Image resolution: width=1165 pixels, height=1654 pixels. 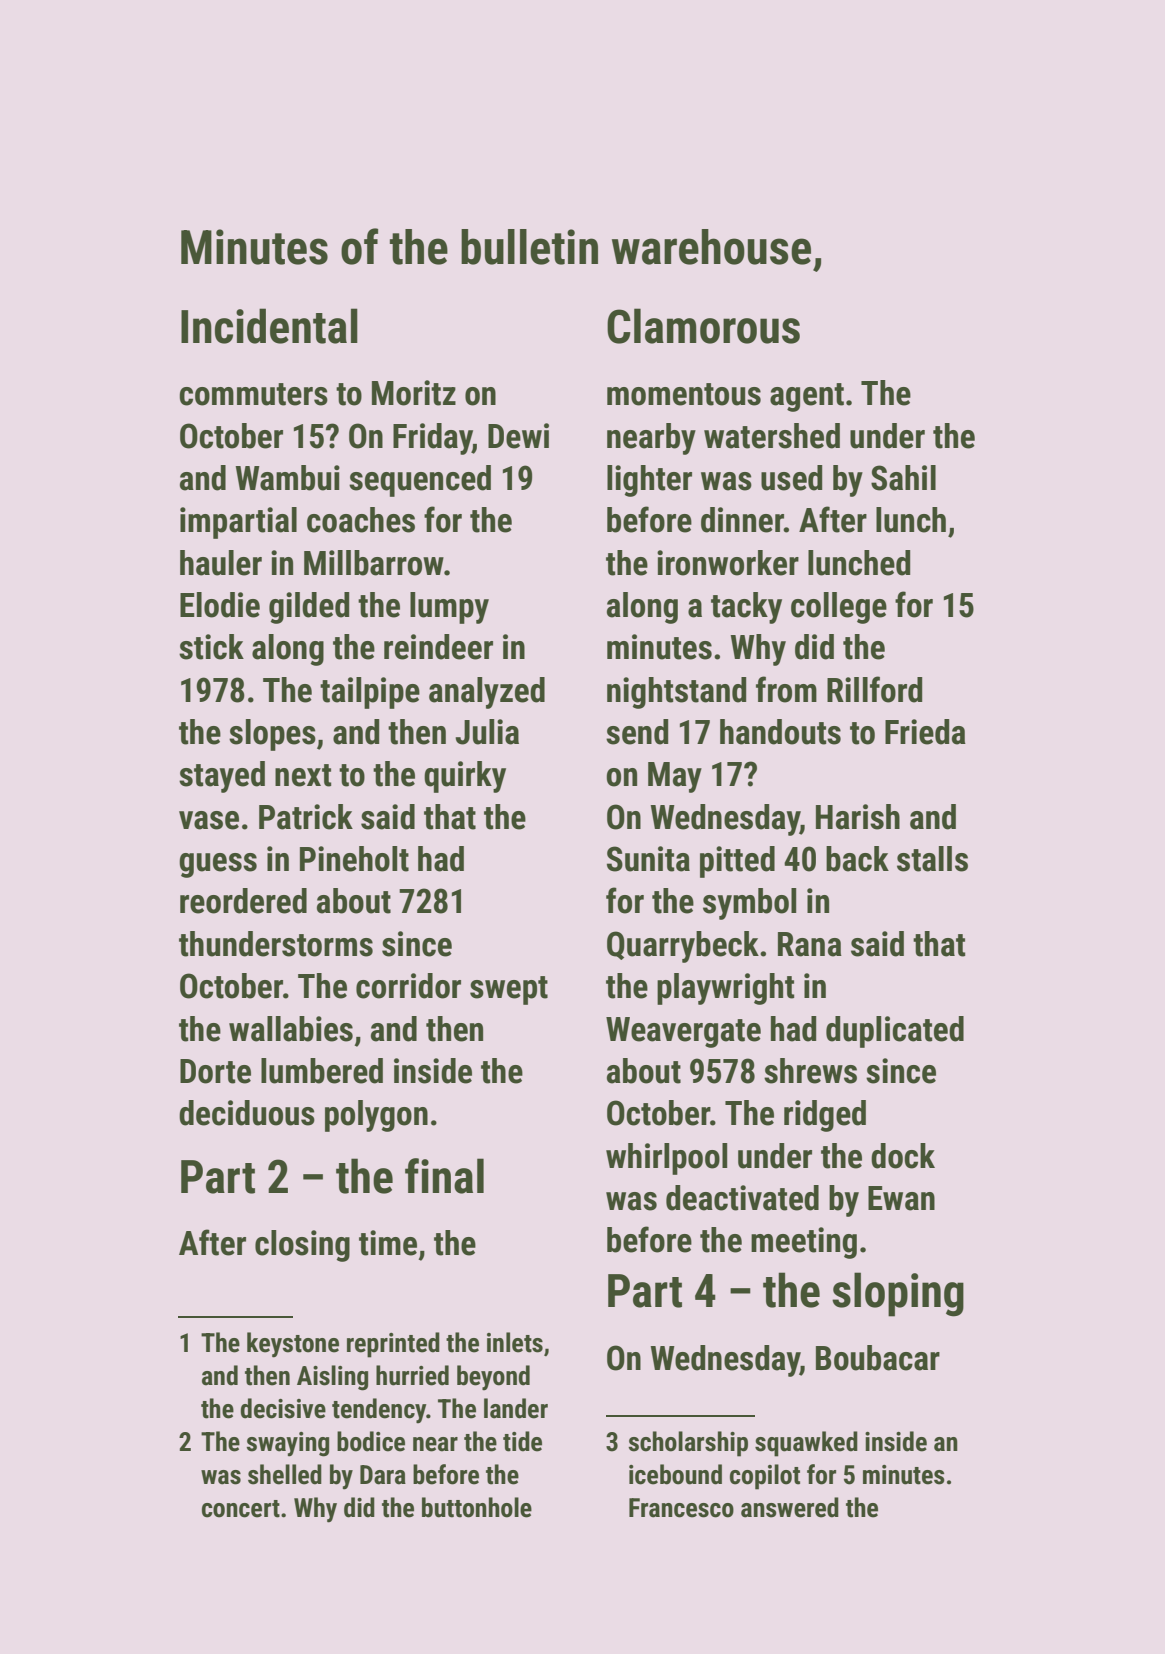 I want to click on agent, so click(x=807, y=397).
